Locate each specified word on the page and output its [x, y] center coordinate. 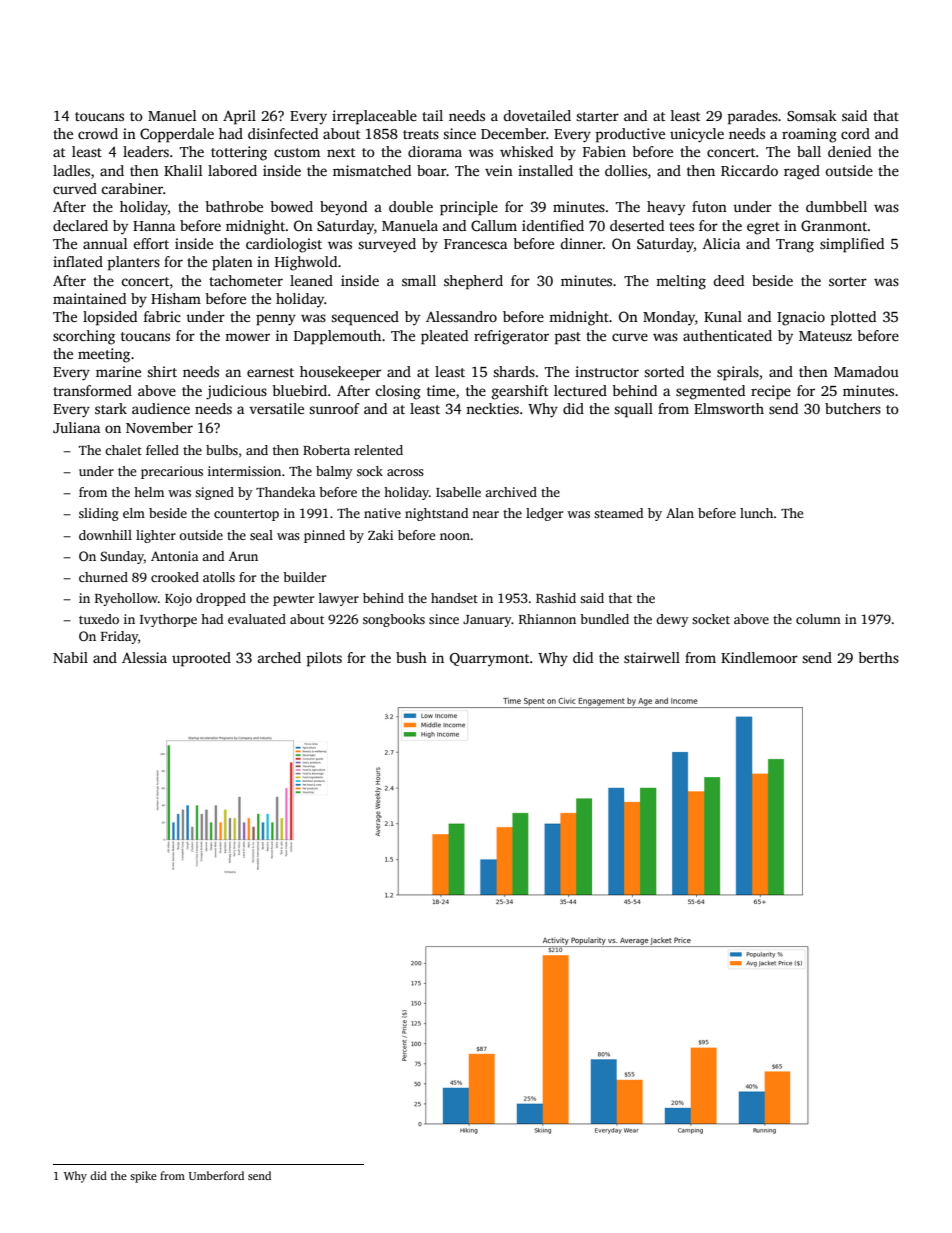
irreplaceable [374, 117]
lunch [756, 513]
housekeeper [340, 373]
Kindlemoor [759, 657]
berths [878, 657]
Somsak [812, 115]
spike [143, 1177]
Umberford [216, 1175]
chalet [123, 450]
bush [411, 657]
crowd [98, 133]
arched [279, 657]
